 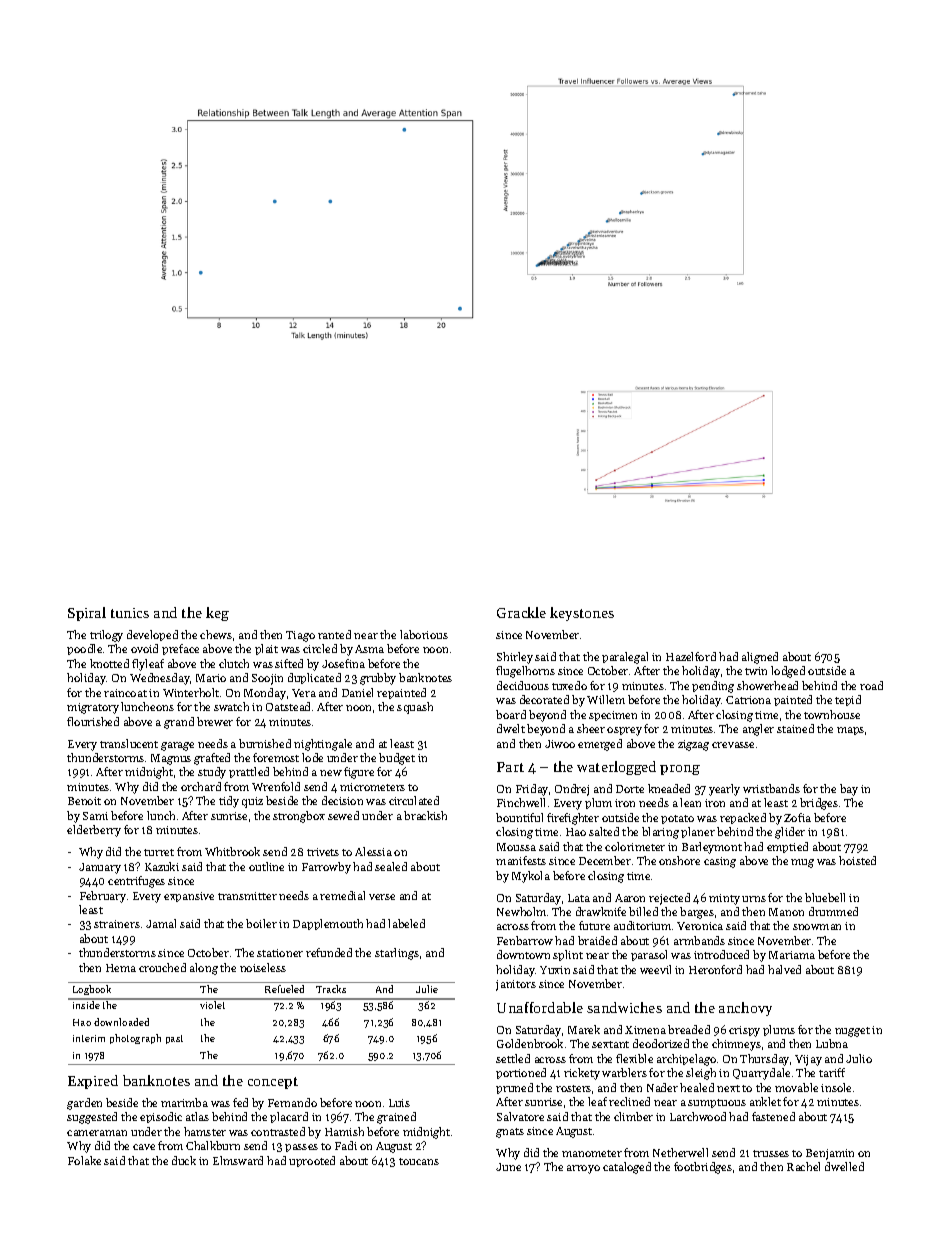 What do you see at coordinates (312, 1161) in the page?
I see `uprooted` at bounding box center [312, 1161].
